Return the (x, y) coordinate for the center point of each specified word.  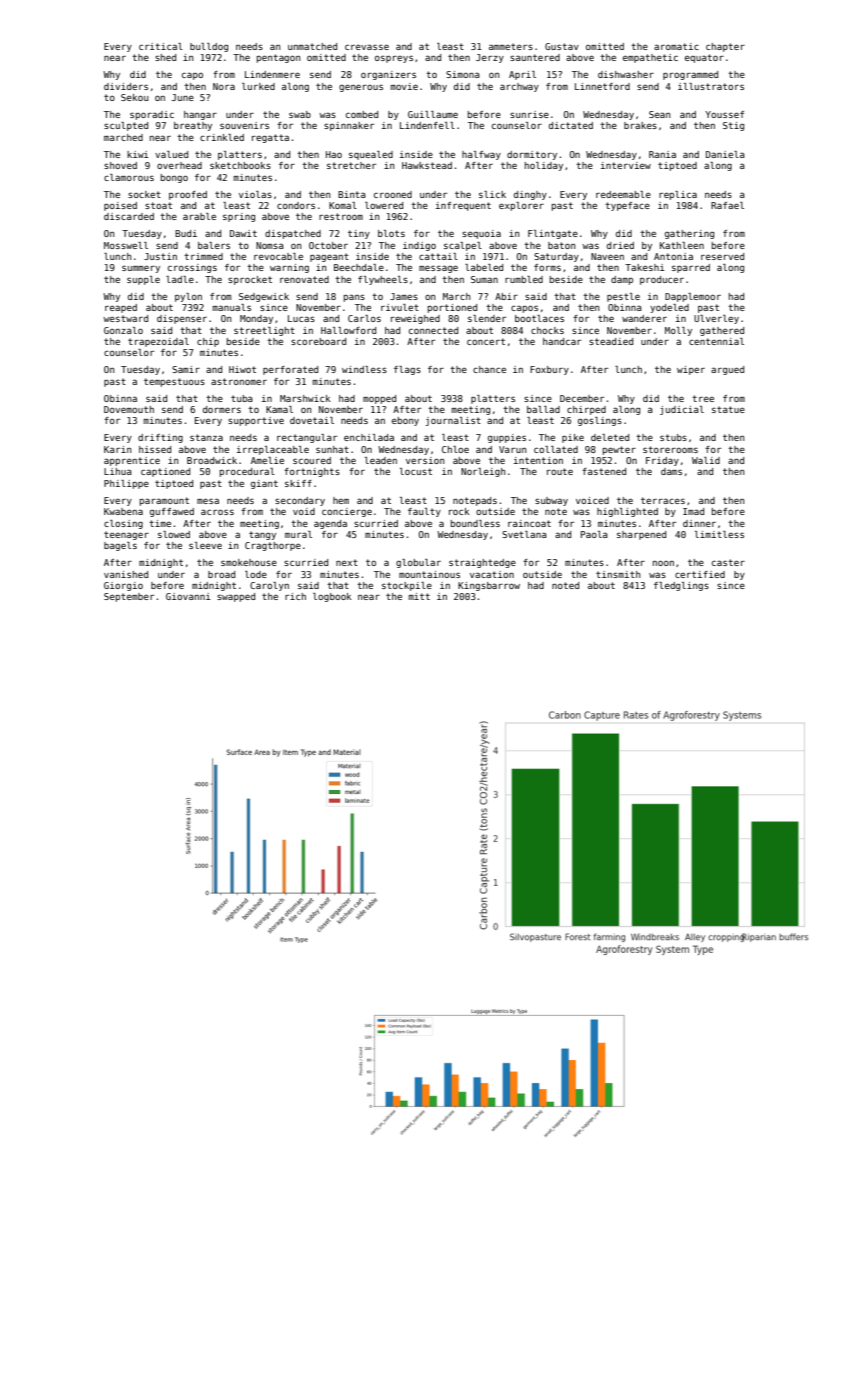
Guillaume (433, 114)
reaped (121, 308)
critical (161, 46)
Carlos (364, 318)
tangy (262, 535)
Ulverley (716, 319)
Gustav (562, 46)
